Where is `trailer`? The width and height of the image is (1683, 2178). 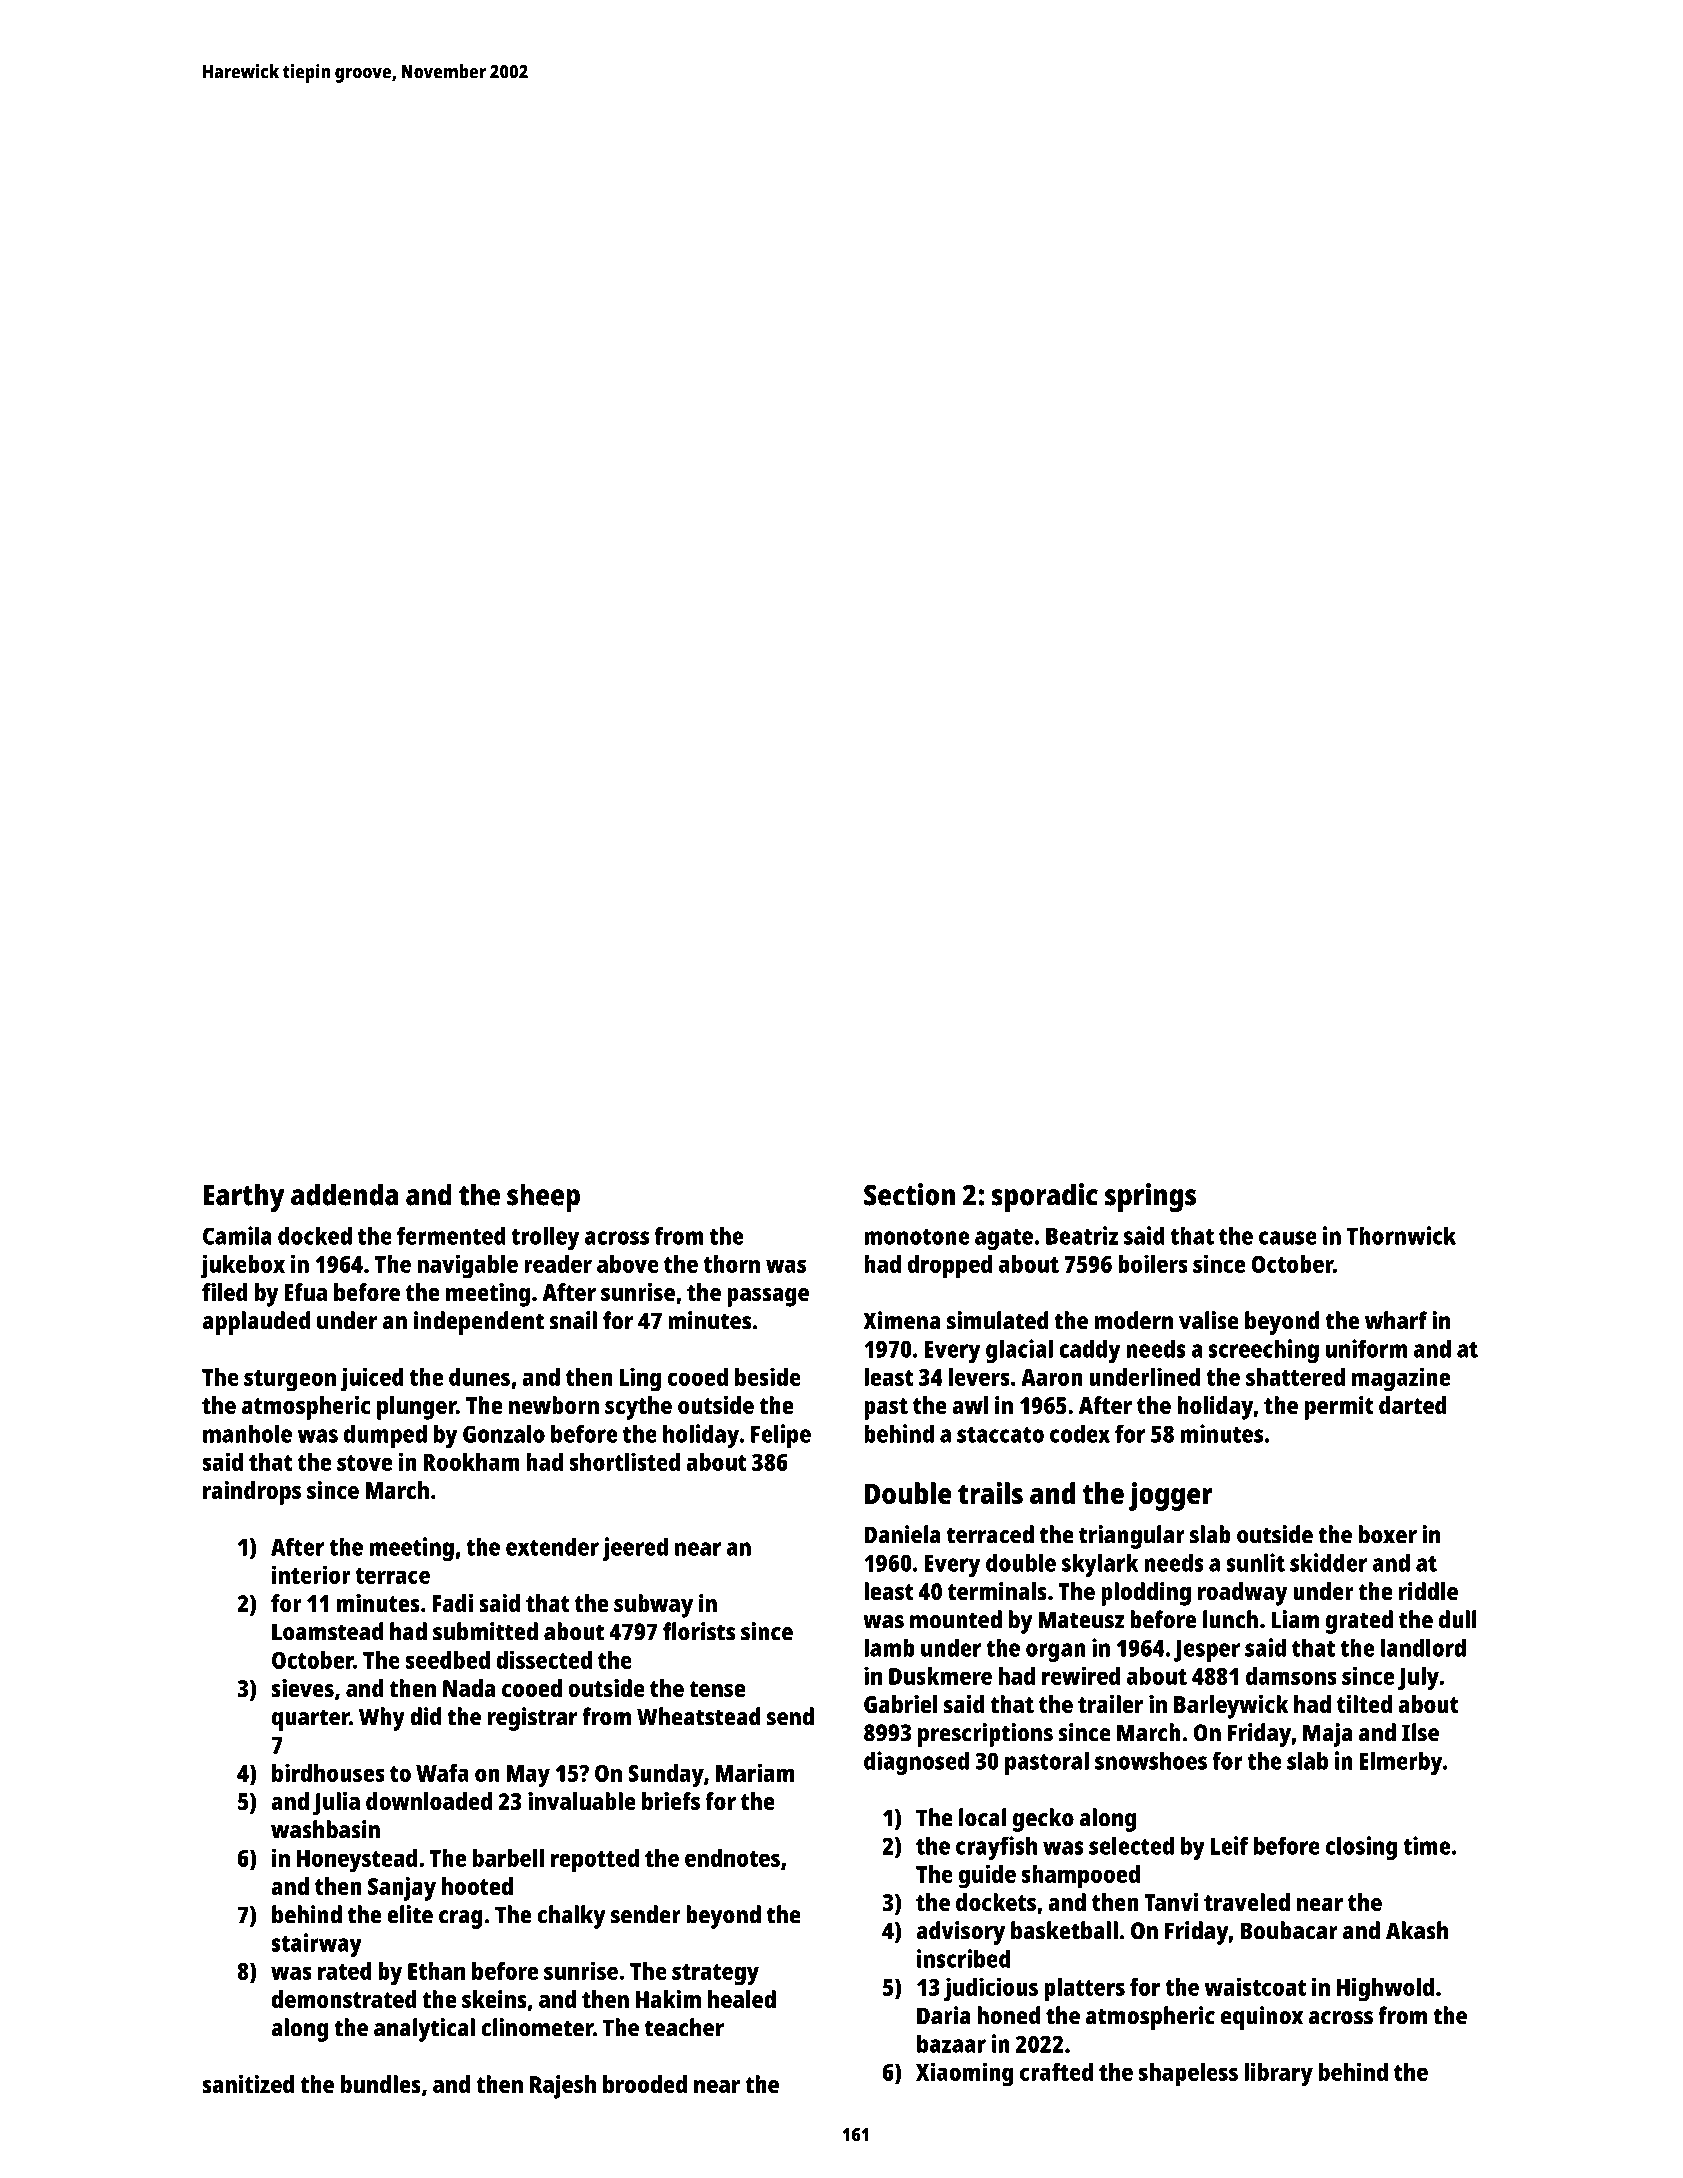 trailer is located at coordinates (1110, 1704).
